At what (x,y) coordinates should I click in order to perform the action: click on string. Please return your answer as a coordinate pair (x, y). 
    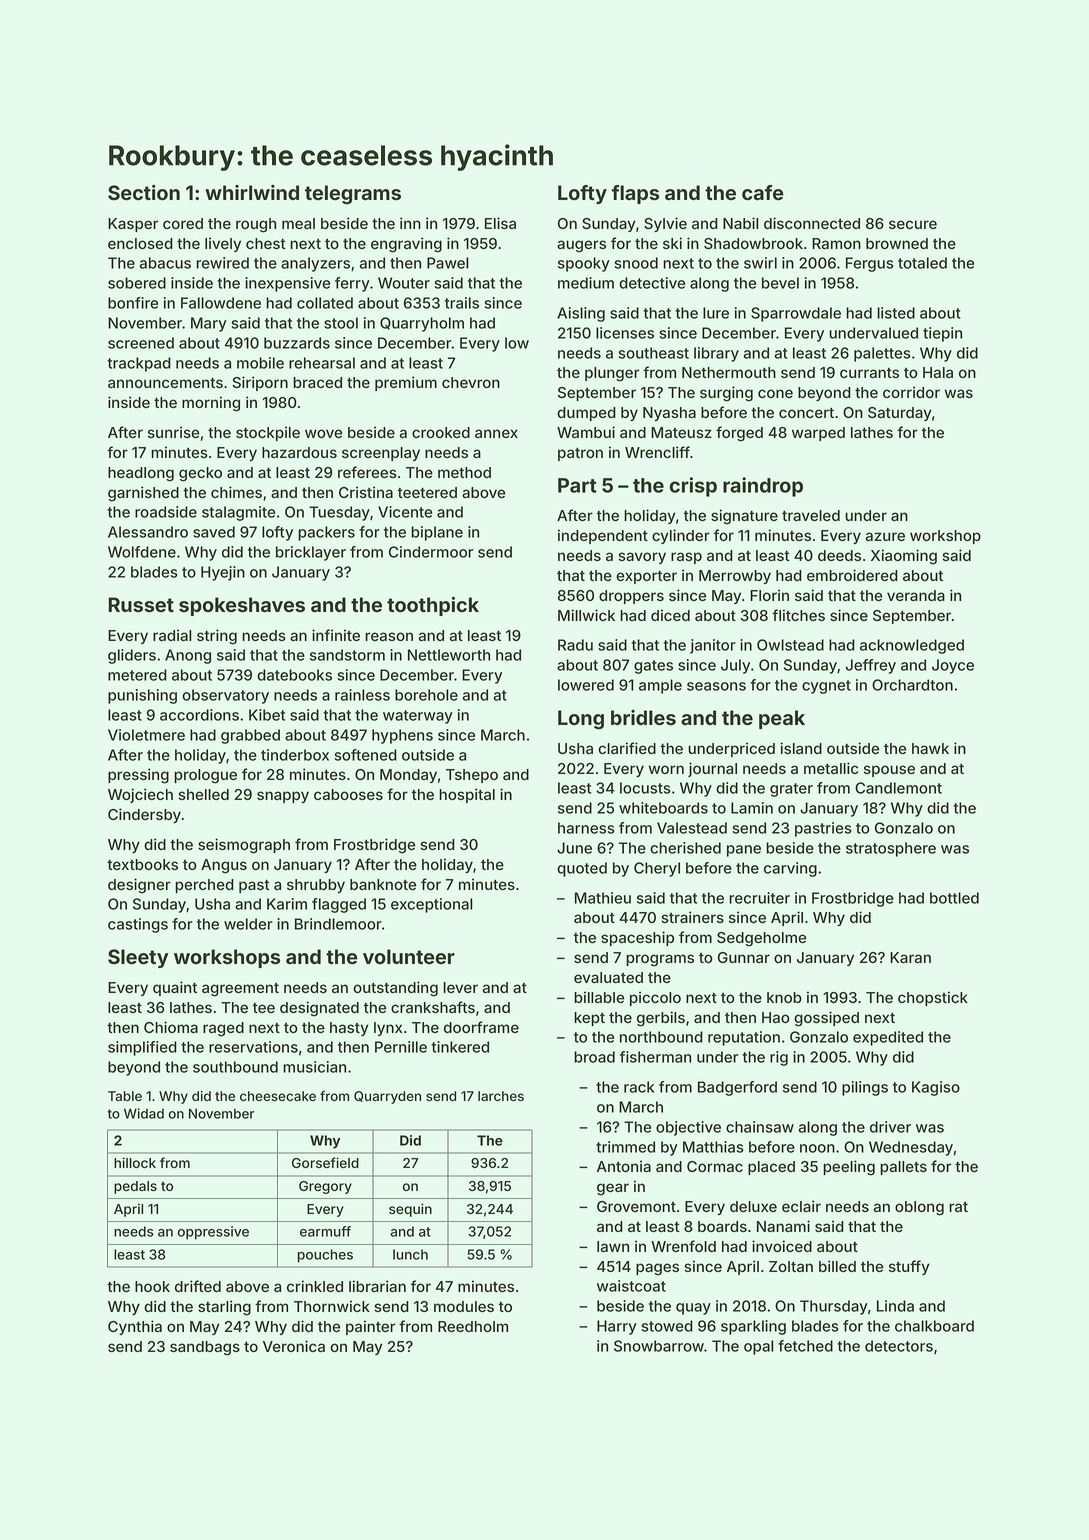
    Looking at the image, I should click on (217, 637).
